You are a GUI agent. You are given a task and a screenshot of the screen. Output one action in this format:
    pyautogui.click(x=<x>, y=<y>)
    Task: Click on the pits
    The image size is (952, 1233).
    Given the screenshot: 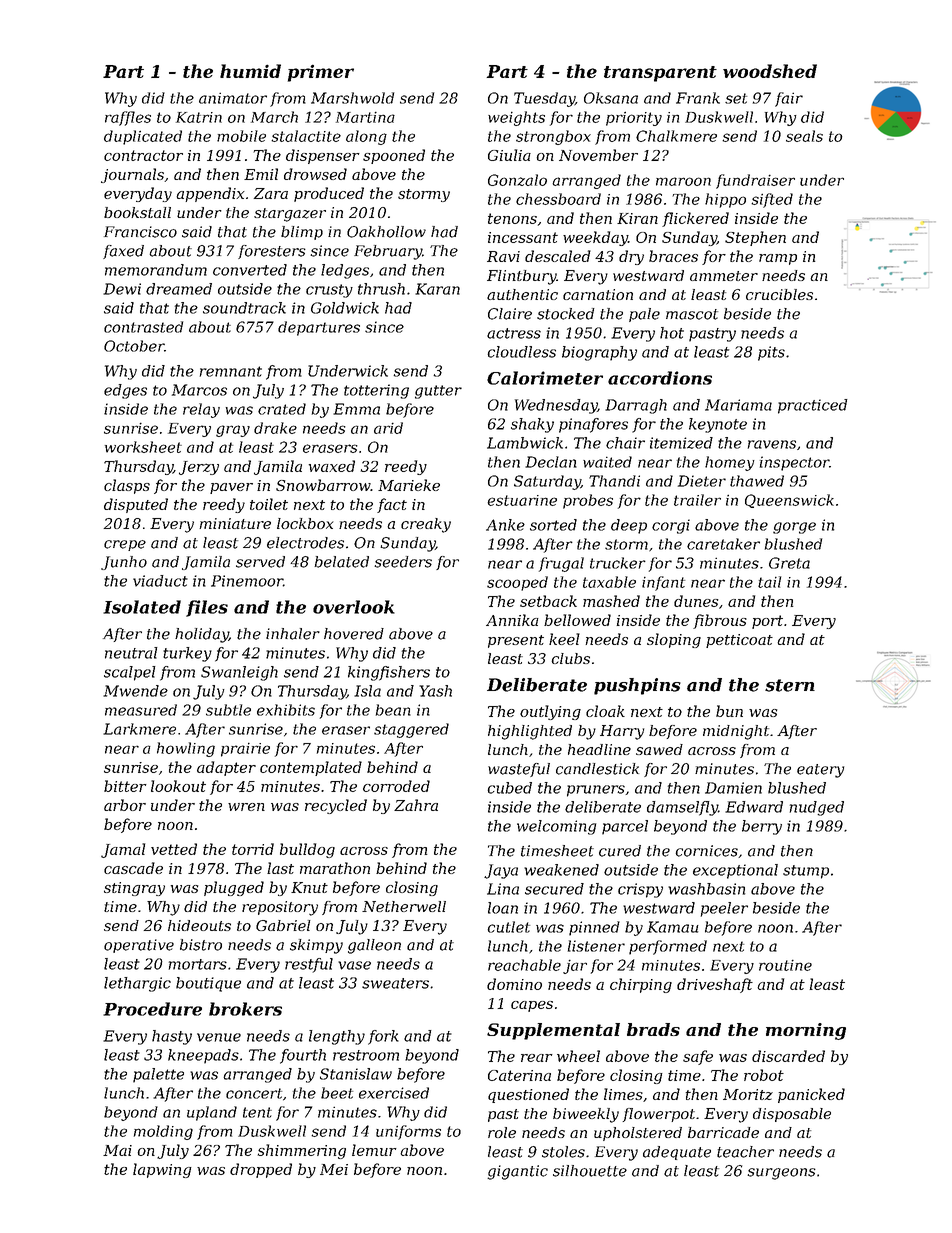 What is the action you would take?
    pyautogui.click(x=771, y=353)
